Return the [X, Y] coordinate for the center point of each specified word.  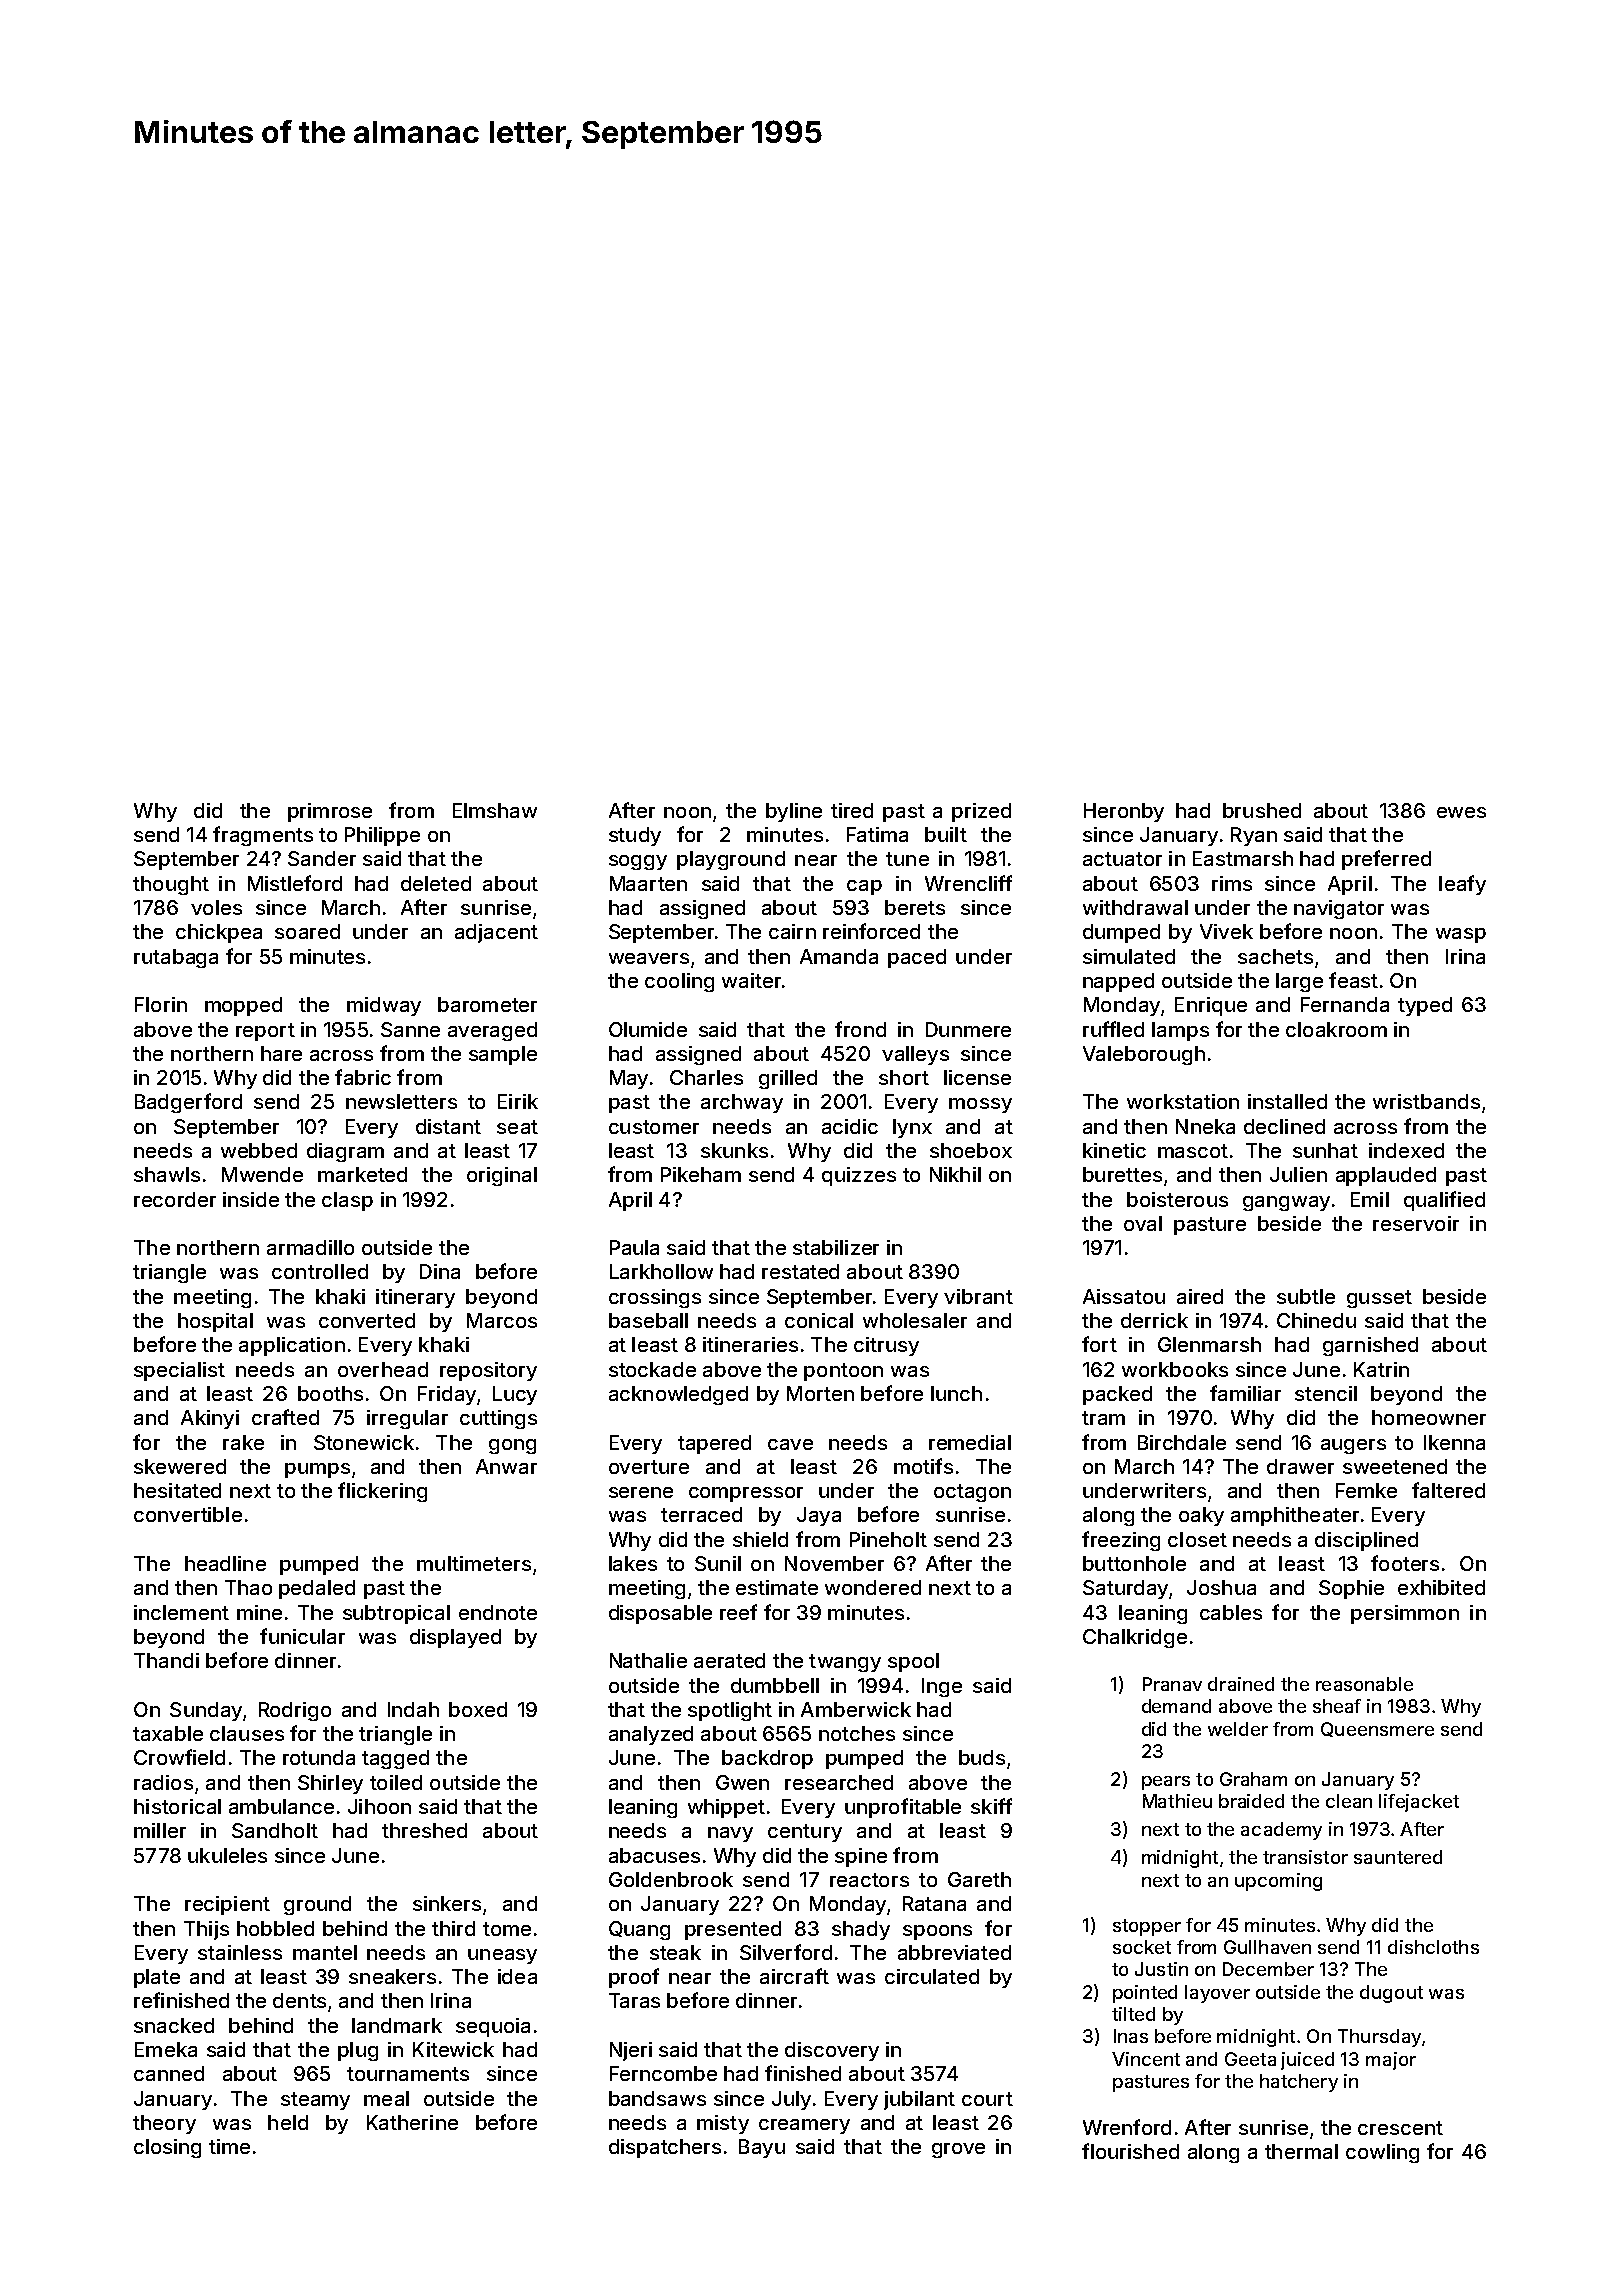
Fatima [877, 834]
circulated [932, 1976]
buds [982, 1757]
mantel [325, 1952]
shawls [167, 1174]
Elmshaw [495, 810]
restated [800, 1271]
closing [167, 2148]
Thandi [166, 1660]
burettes [1122, 1174]
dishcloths [1433, 1947]
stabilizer [836, 1247]
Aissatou [1124, 1296]
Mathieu [1177, 1801]
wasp [1461, 935]
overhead [383, 1369]
